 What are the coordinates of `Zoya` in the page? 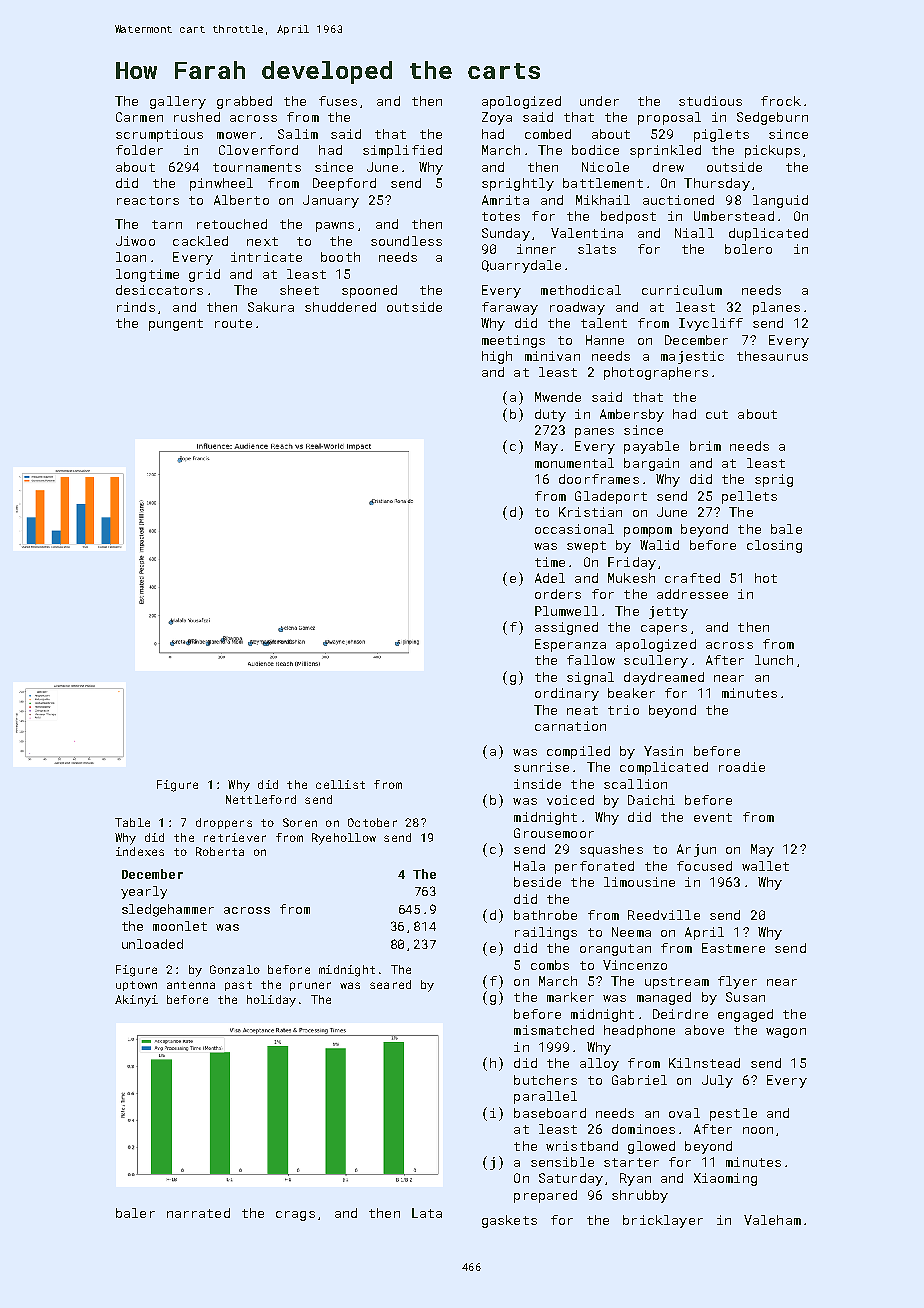 It's located at (497, 118).
